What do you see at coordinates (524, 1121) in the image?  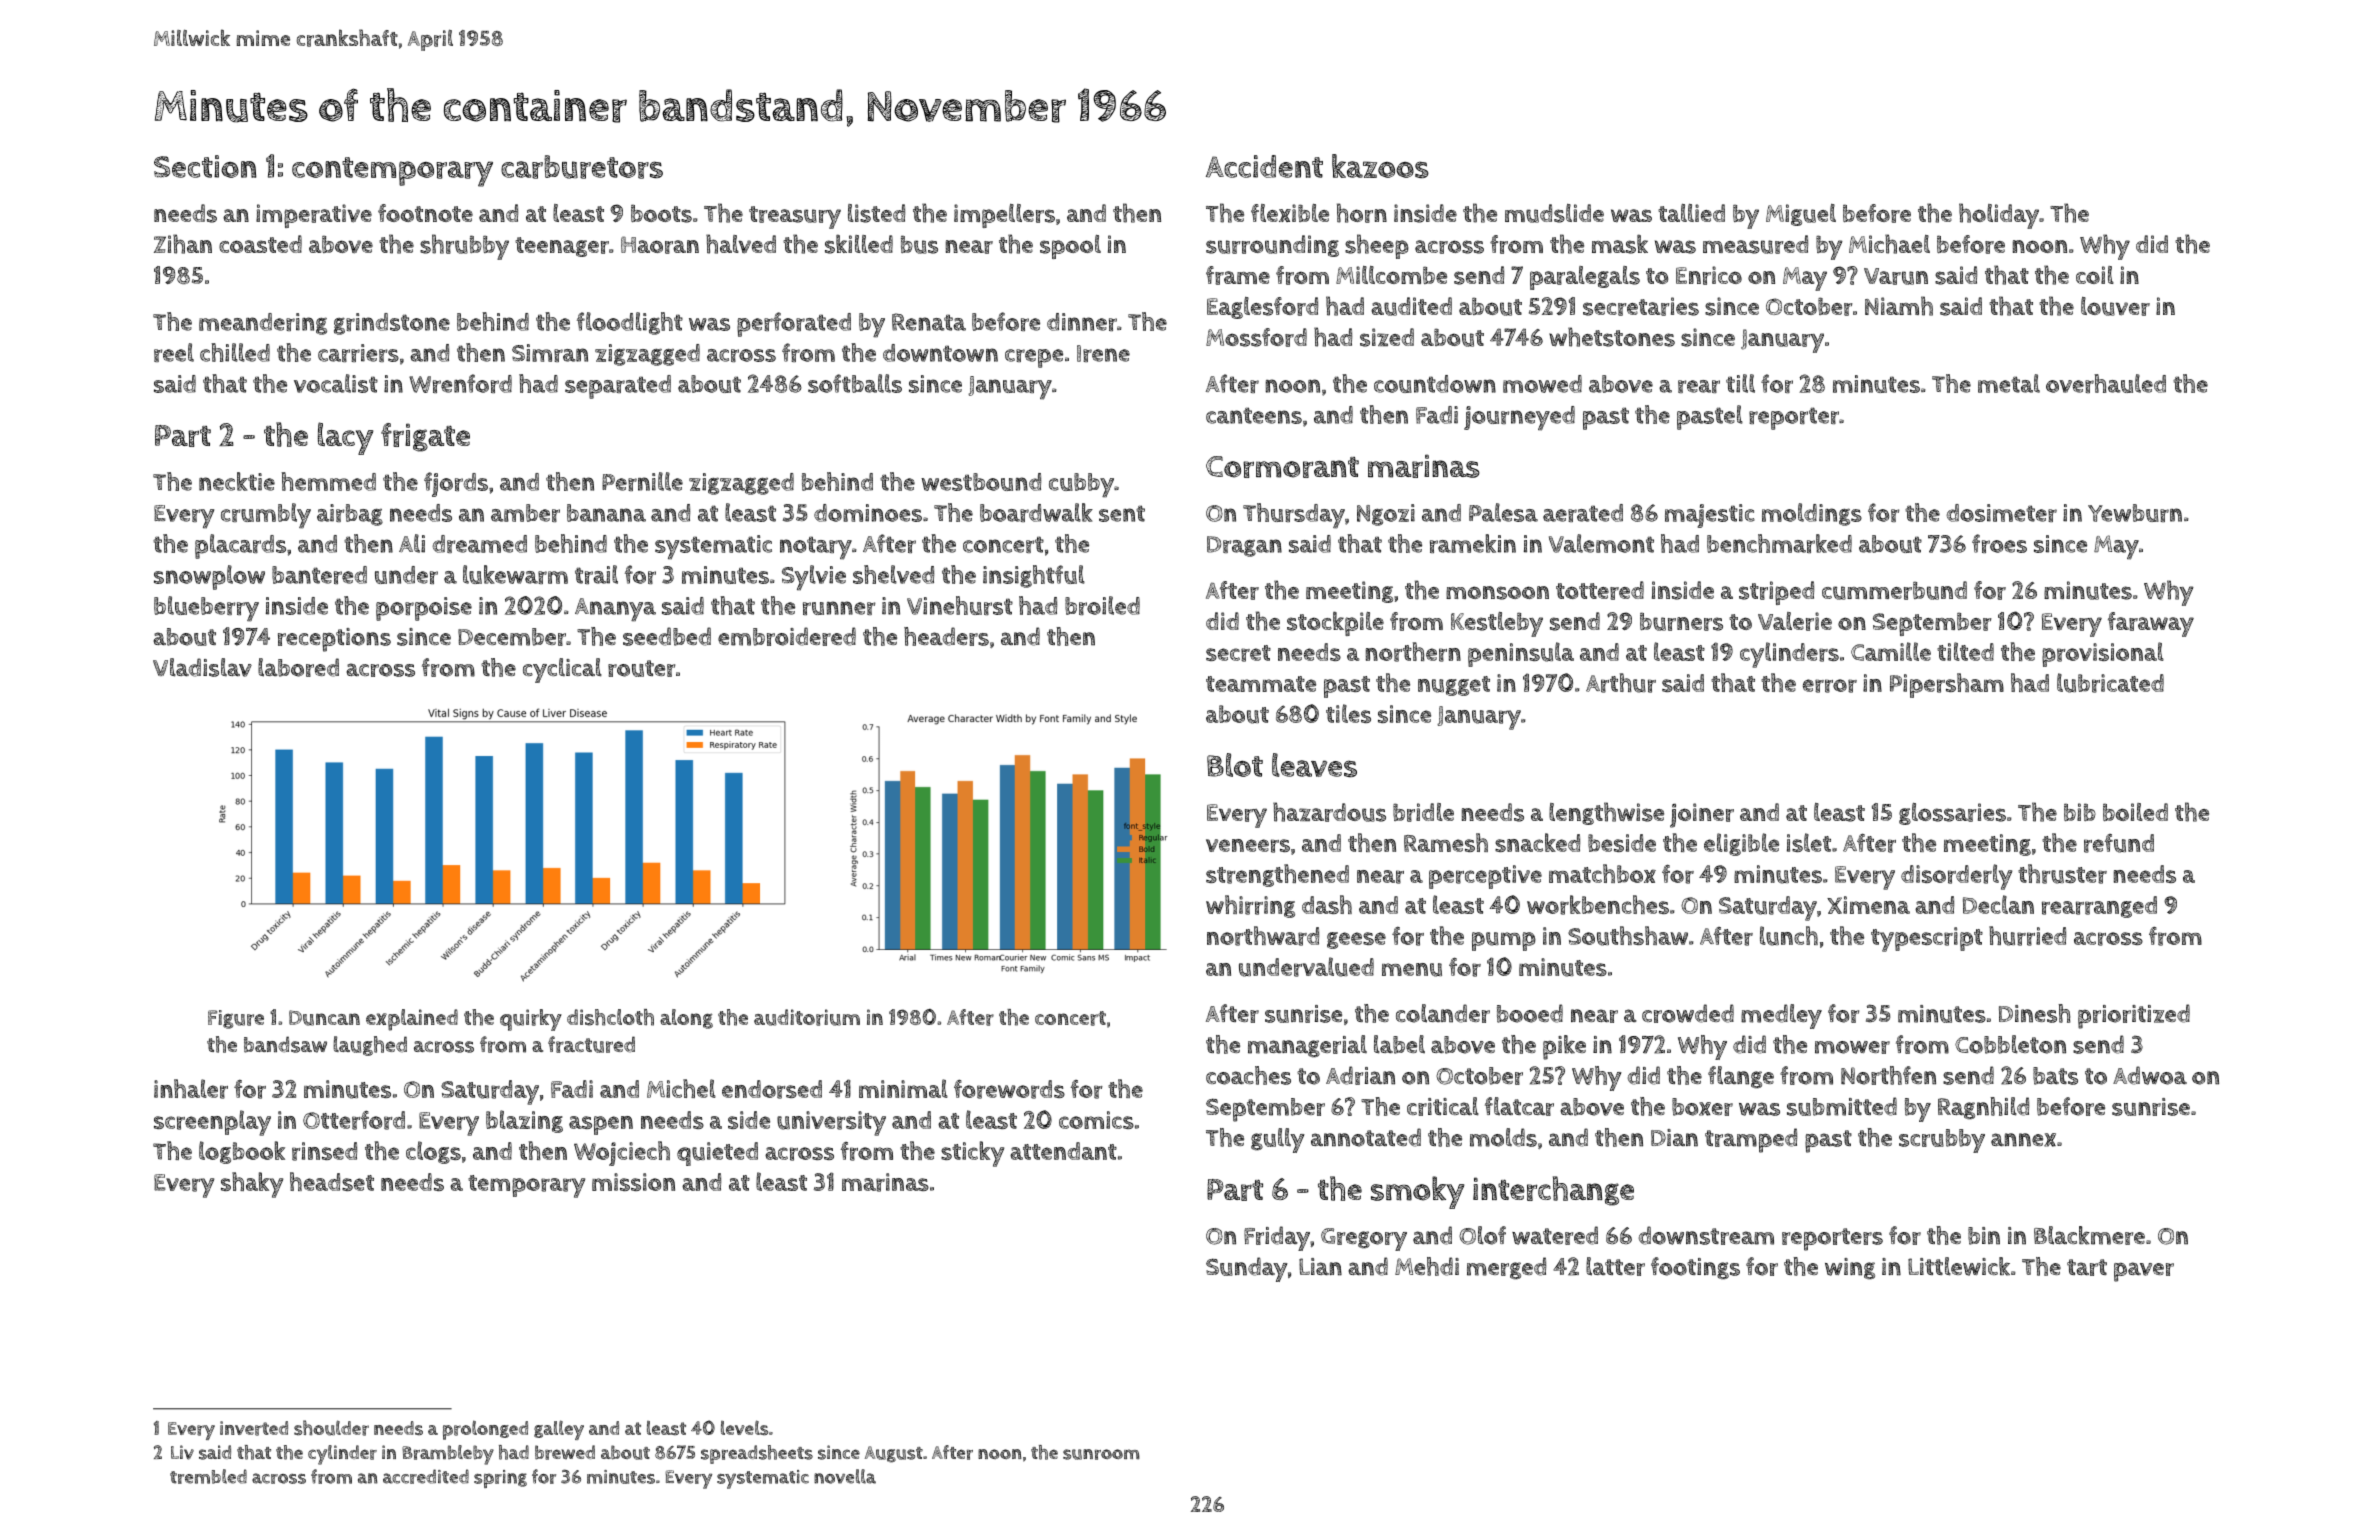 I see `blazing` at bounding box center [524, 1121].
